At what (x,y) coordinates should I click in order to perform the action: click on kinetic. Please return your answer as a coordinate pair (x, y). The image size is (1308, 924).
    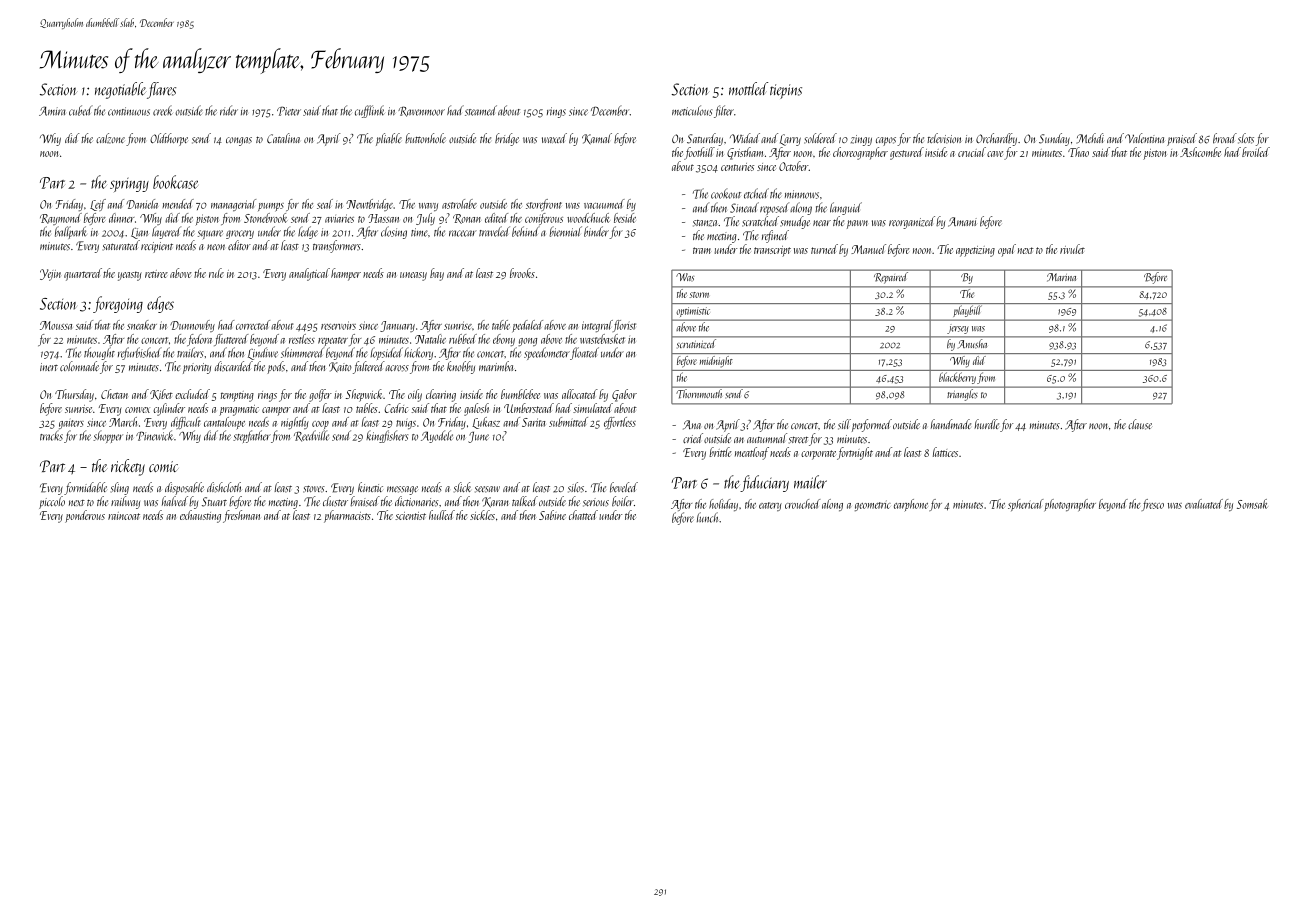
    Looking at the image, I should click on (370, 487).
